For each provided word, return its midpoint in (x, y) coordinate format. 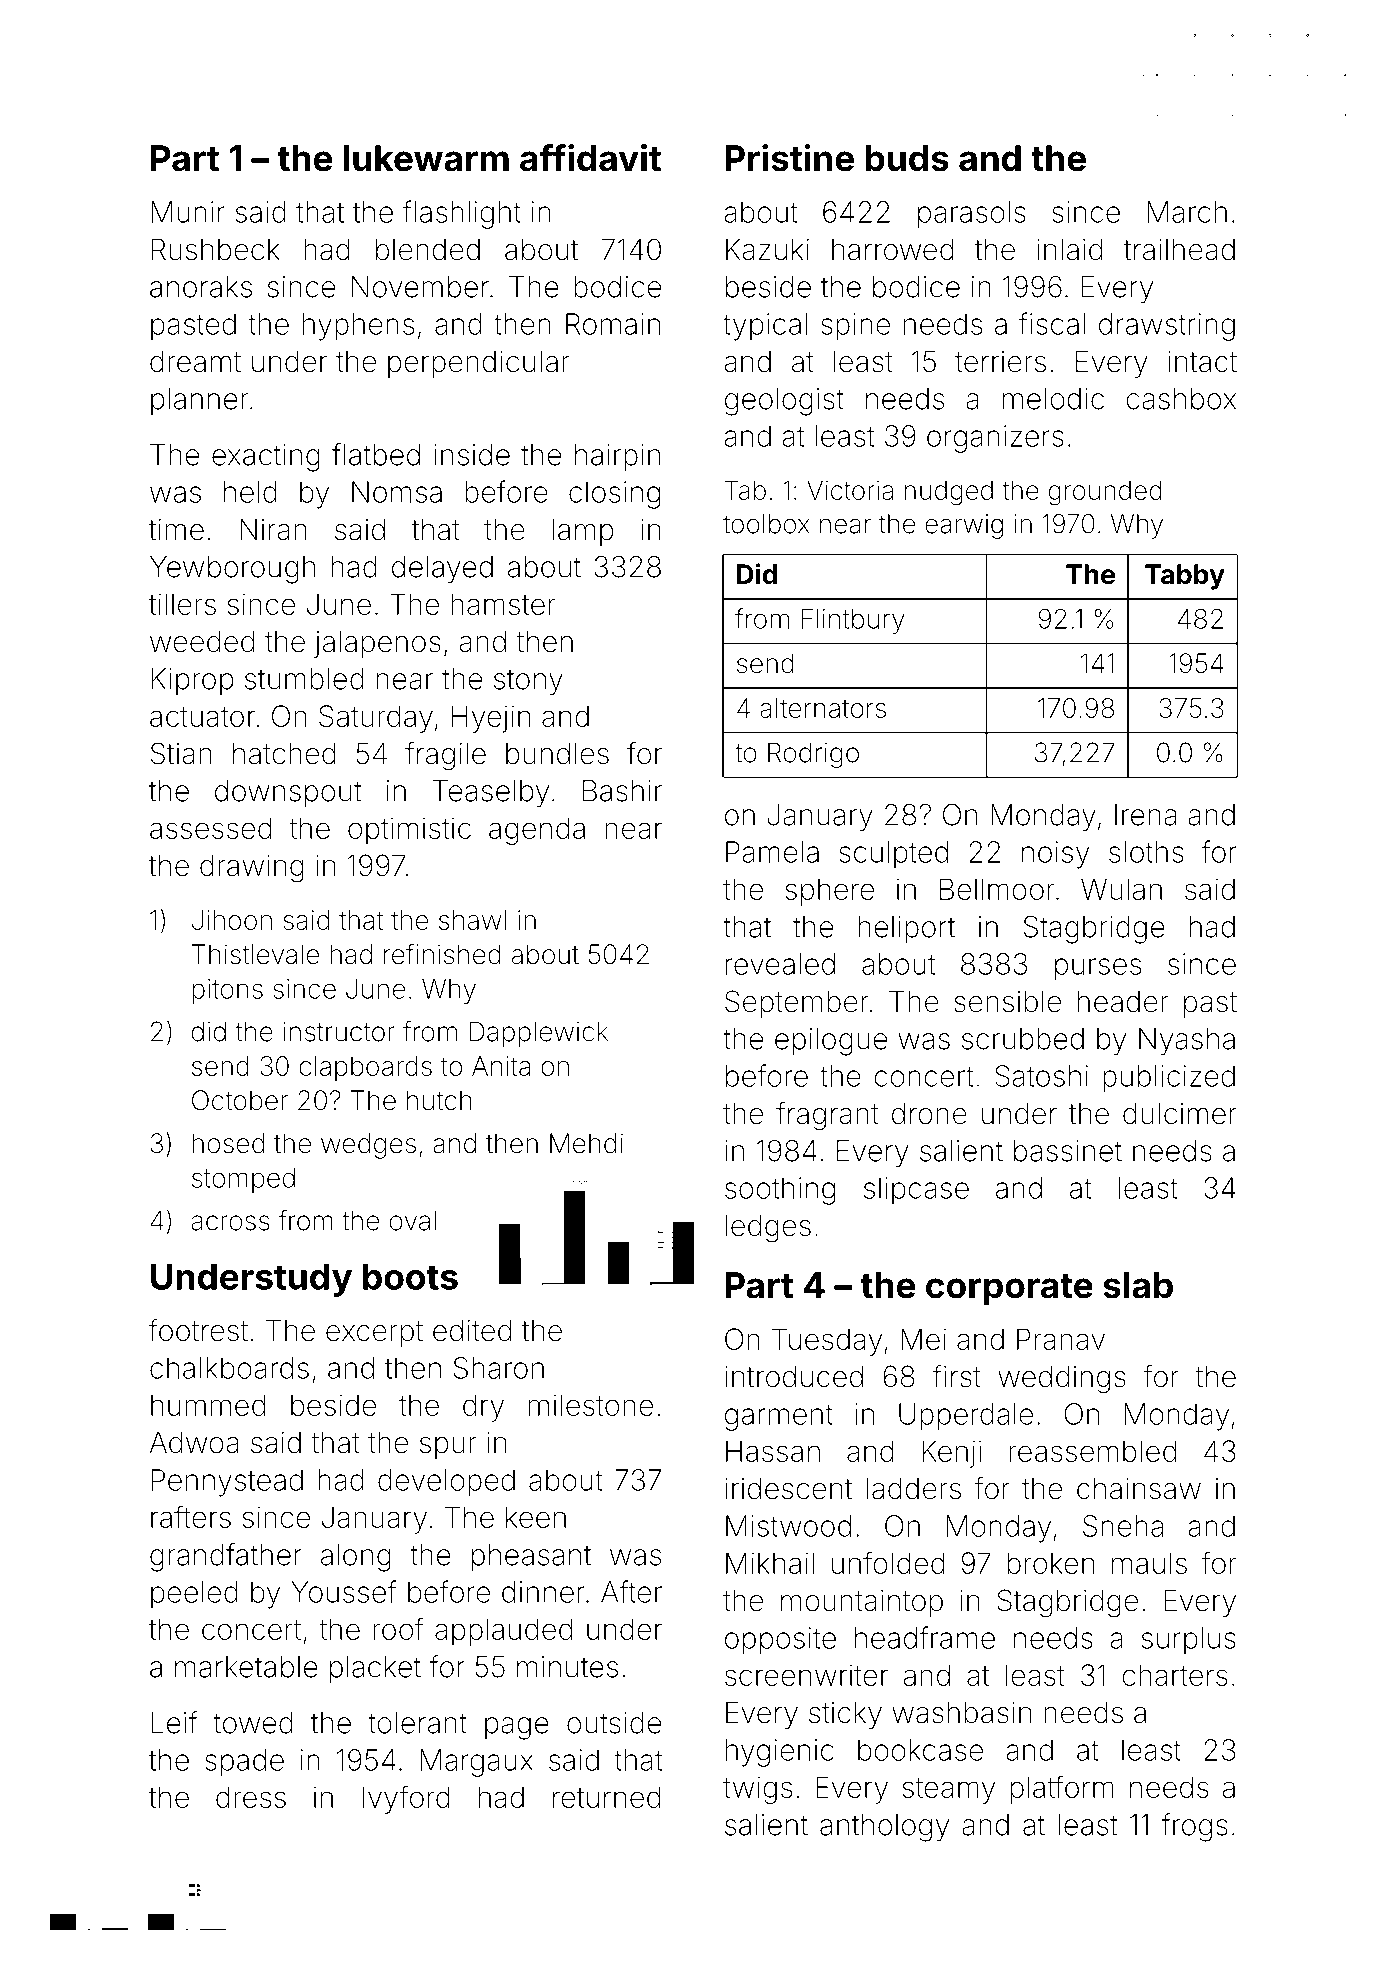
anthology (884, 1828)
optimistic (409, 831)
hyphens (358, 327)
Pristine (789, 158)
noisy (1055, 855)
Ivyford (406, 1799)
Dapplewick (538, 1034)
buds (907, 158)
